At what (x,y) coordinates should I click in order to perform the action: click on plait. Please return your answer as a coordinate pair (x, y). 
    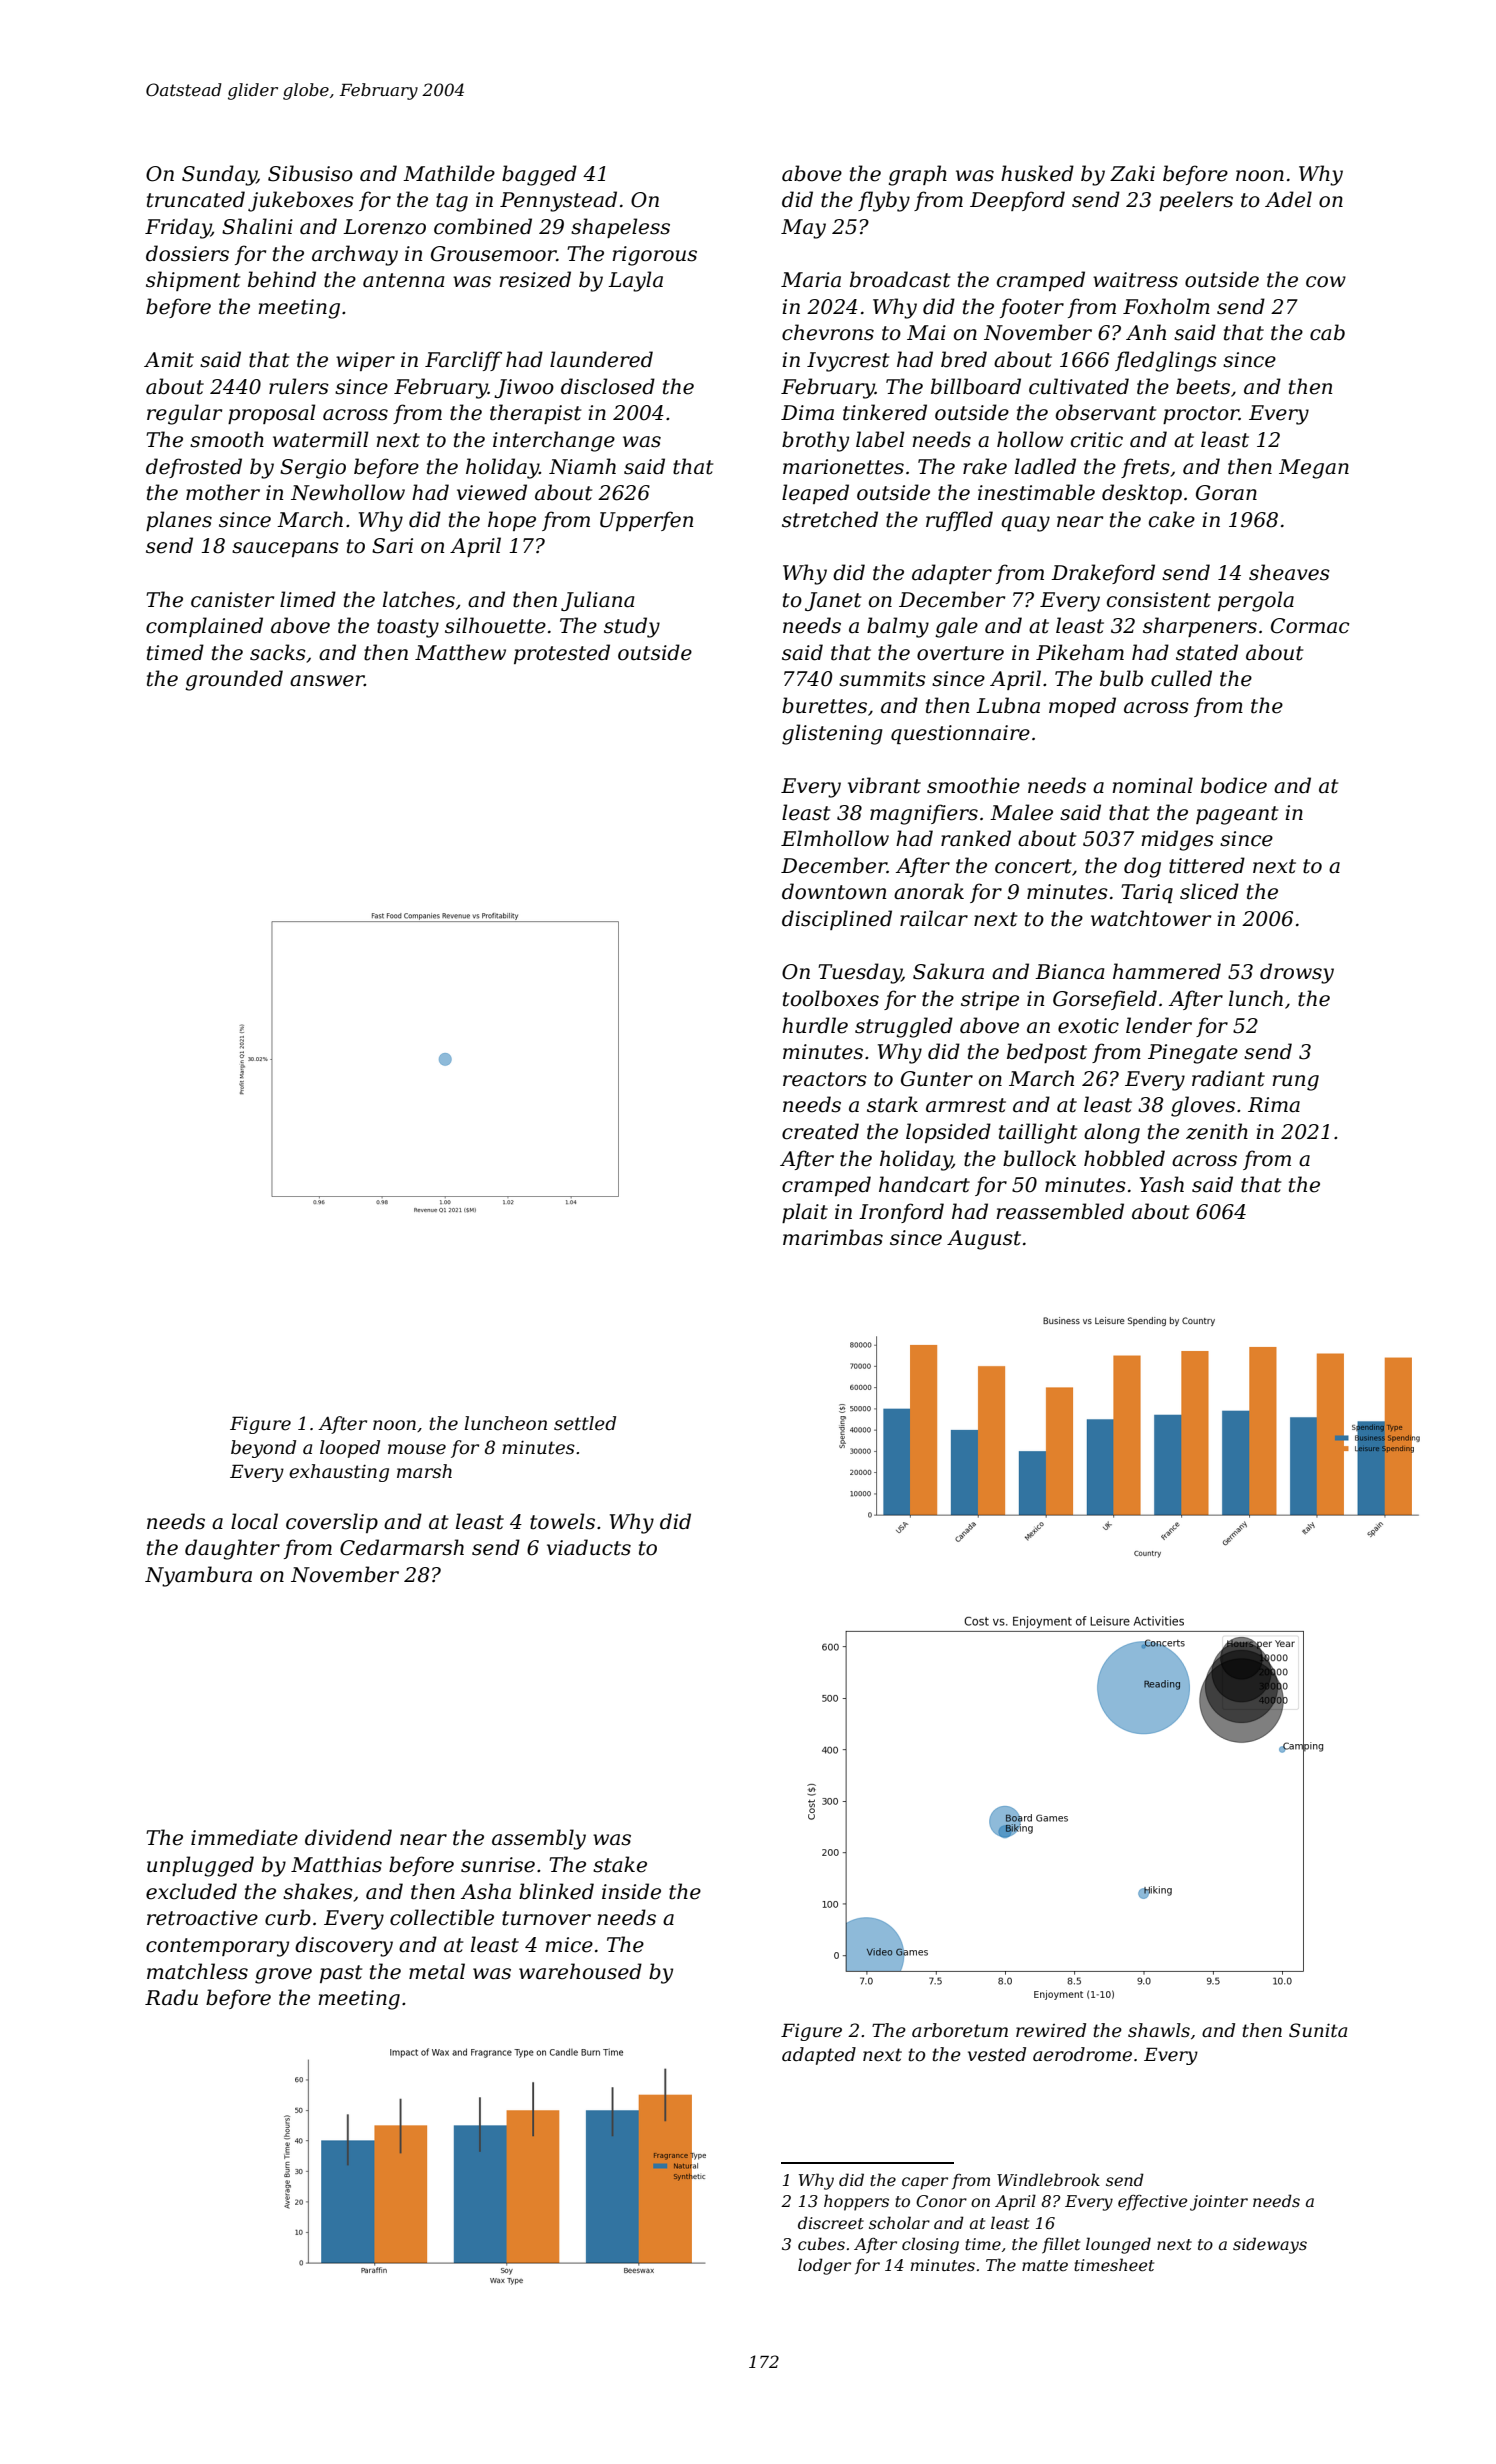
    Looking at the image, I should click on (805, 1213).
